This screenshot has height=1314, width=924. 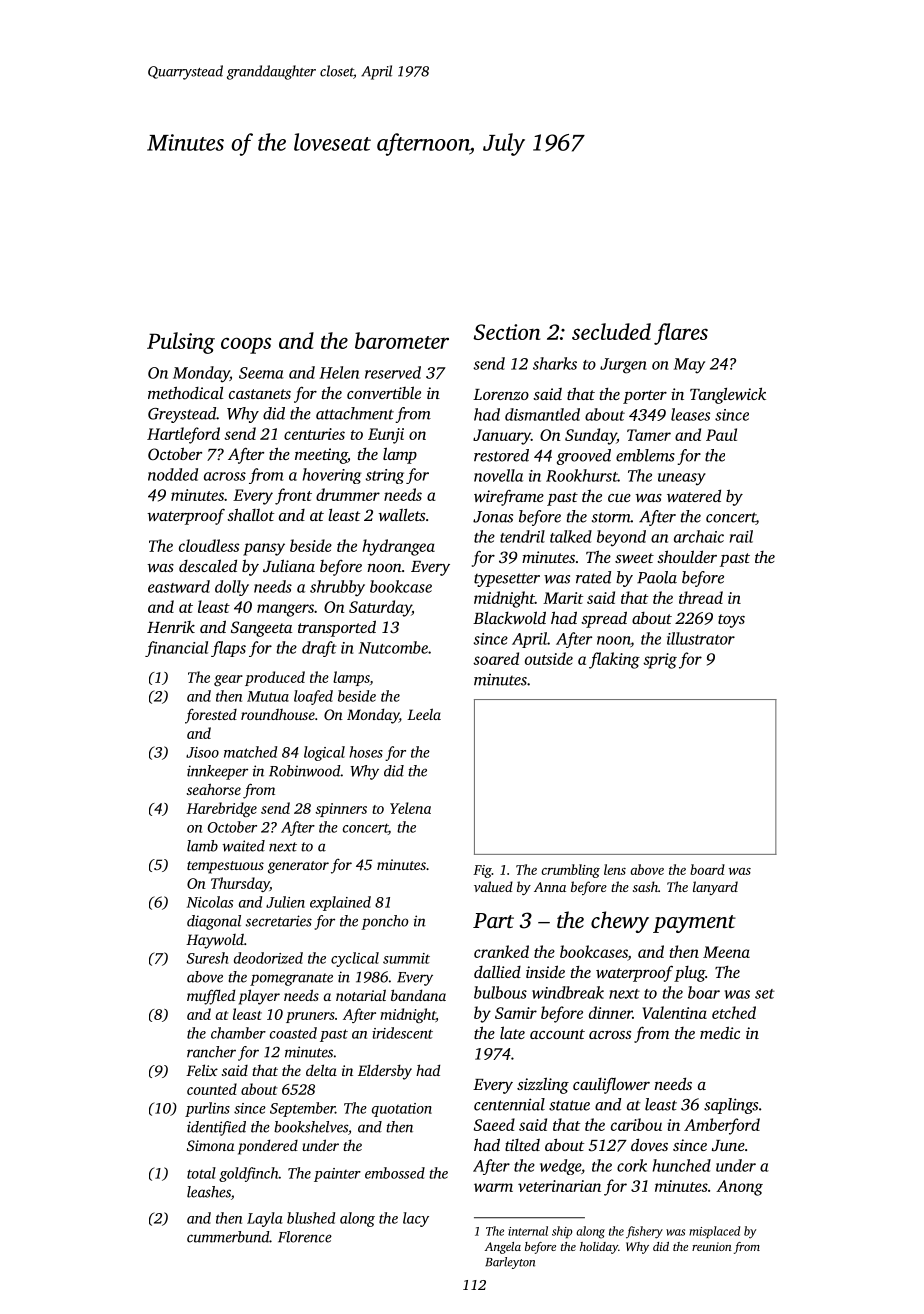 What do you see at coordinates (726, 952) in the screenshot?
I see `Meena` at bounding box center [726, 952].
